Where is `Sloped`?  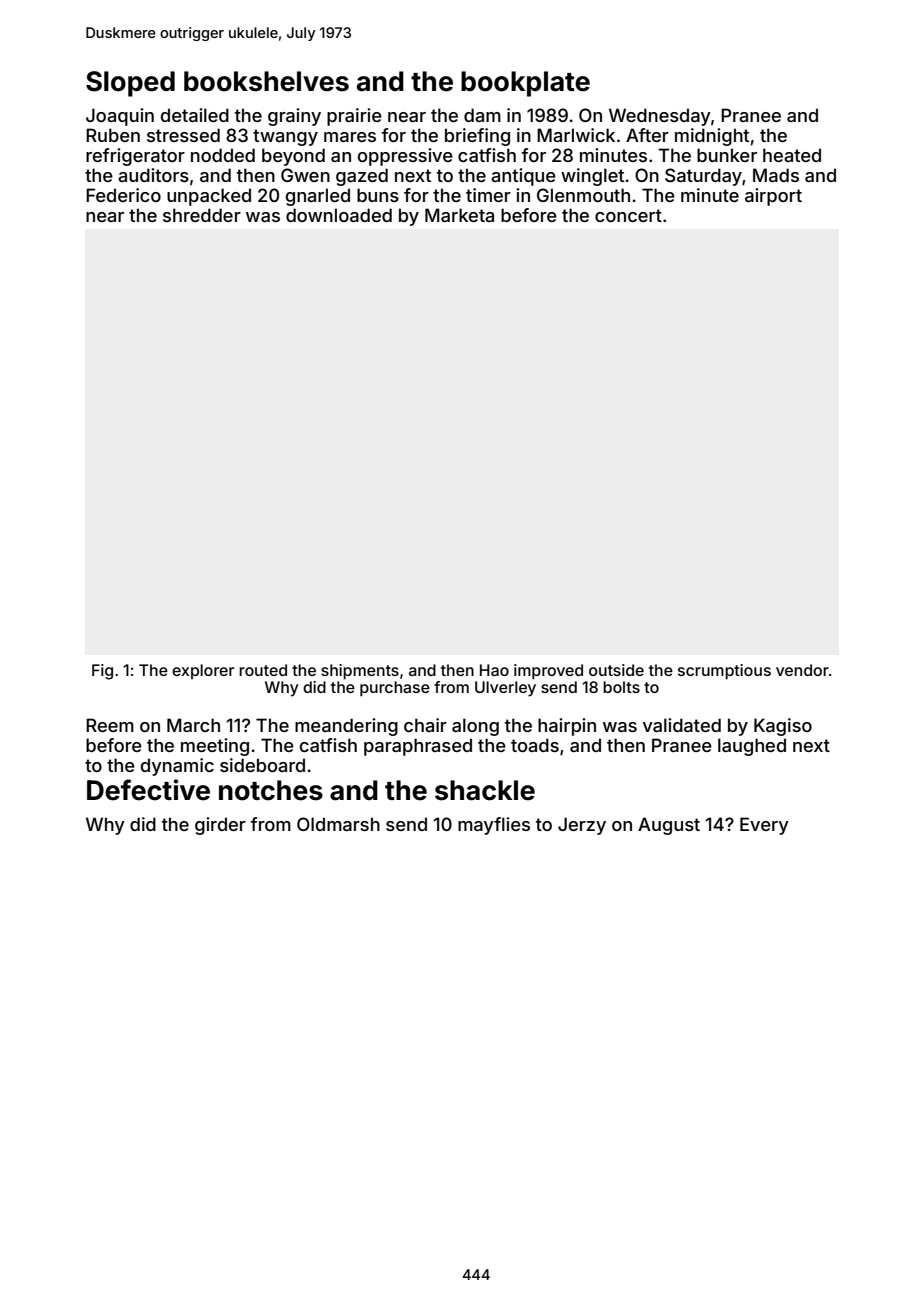 Sloped is located at coordinates (130, 84).
